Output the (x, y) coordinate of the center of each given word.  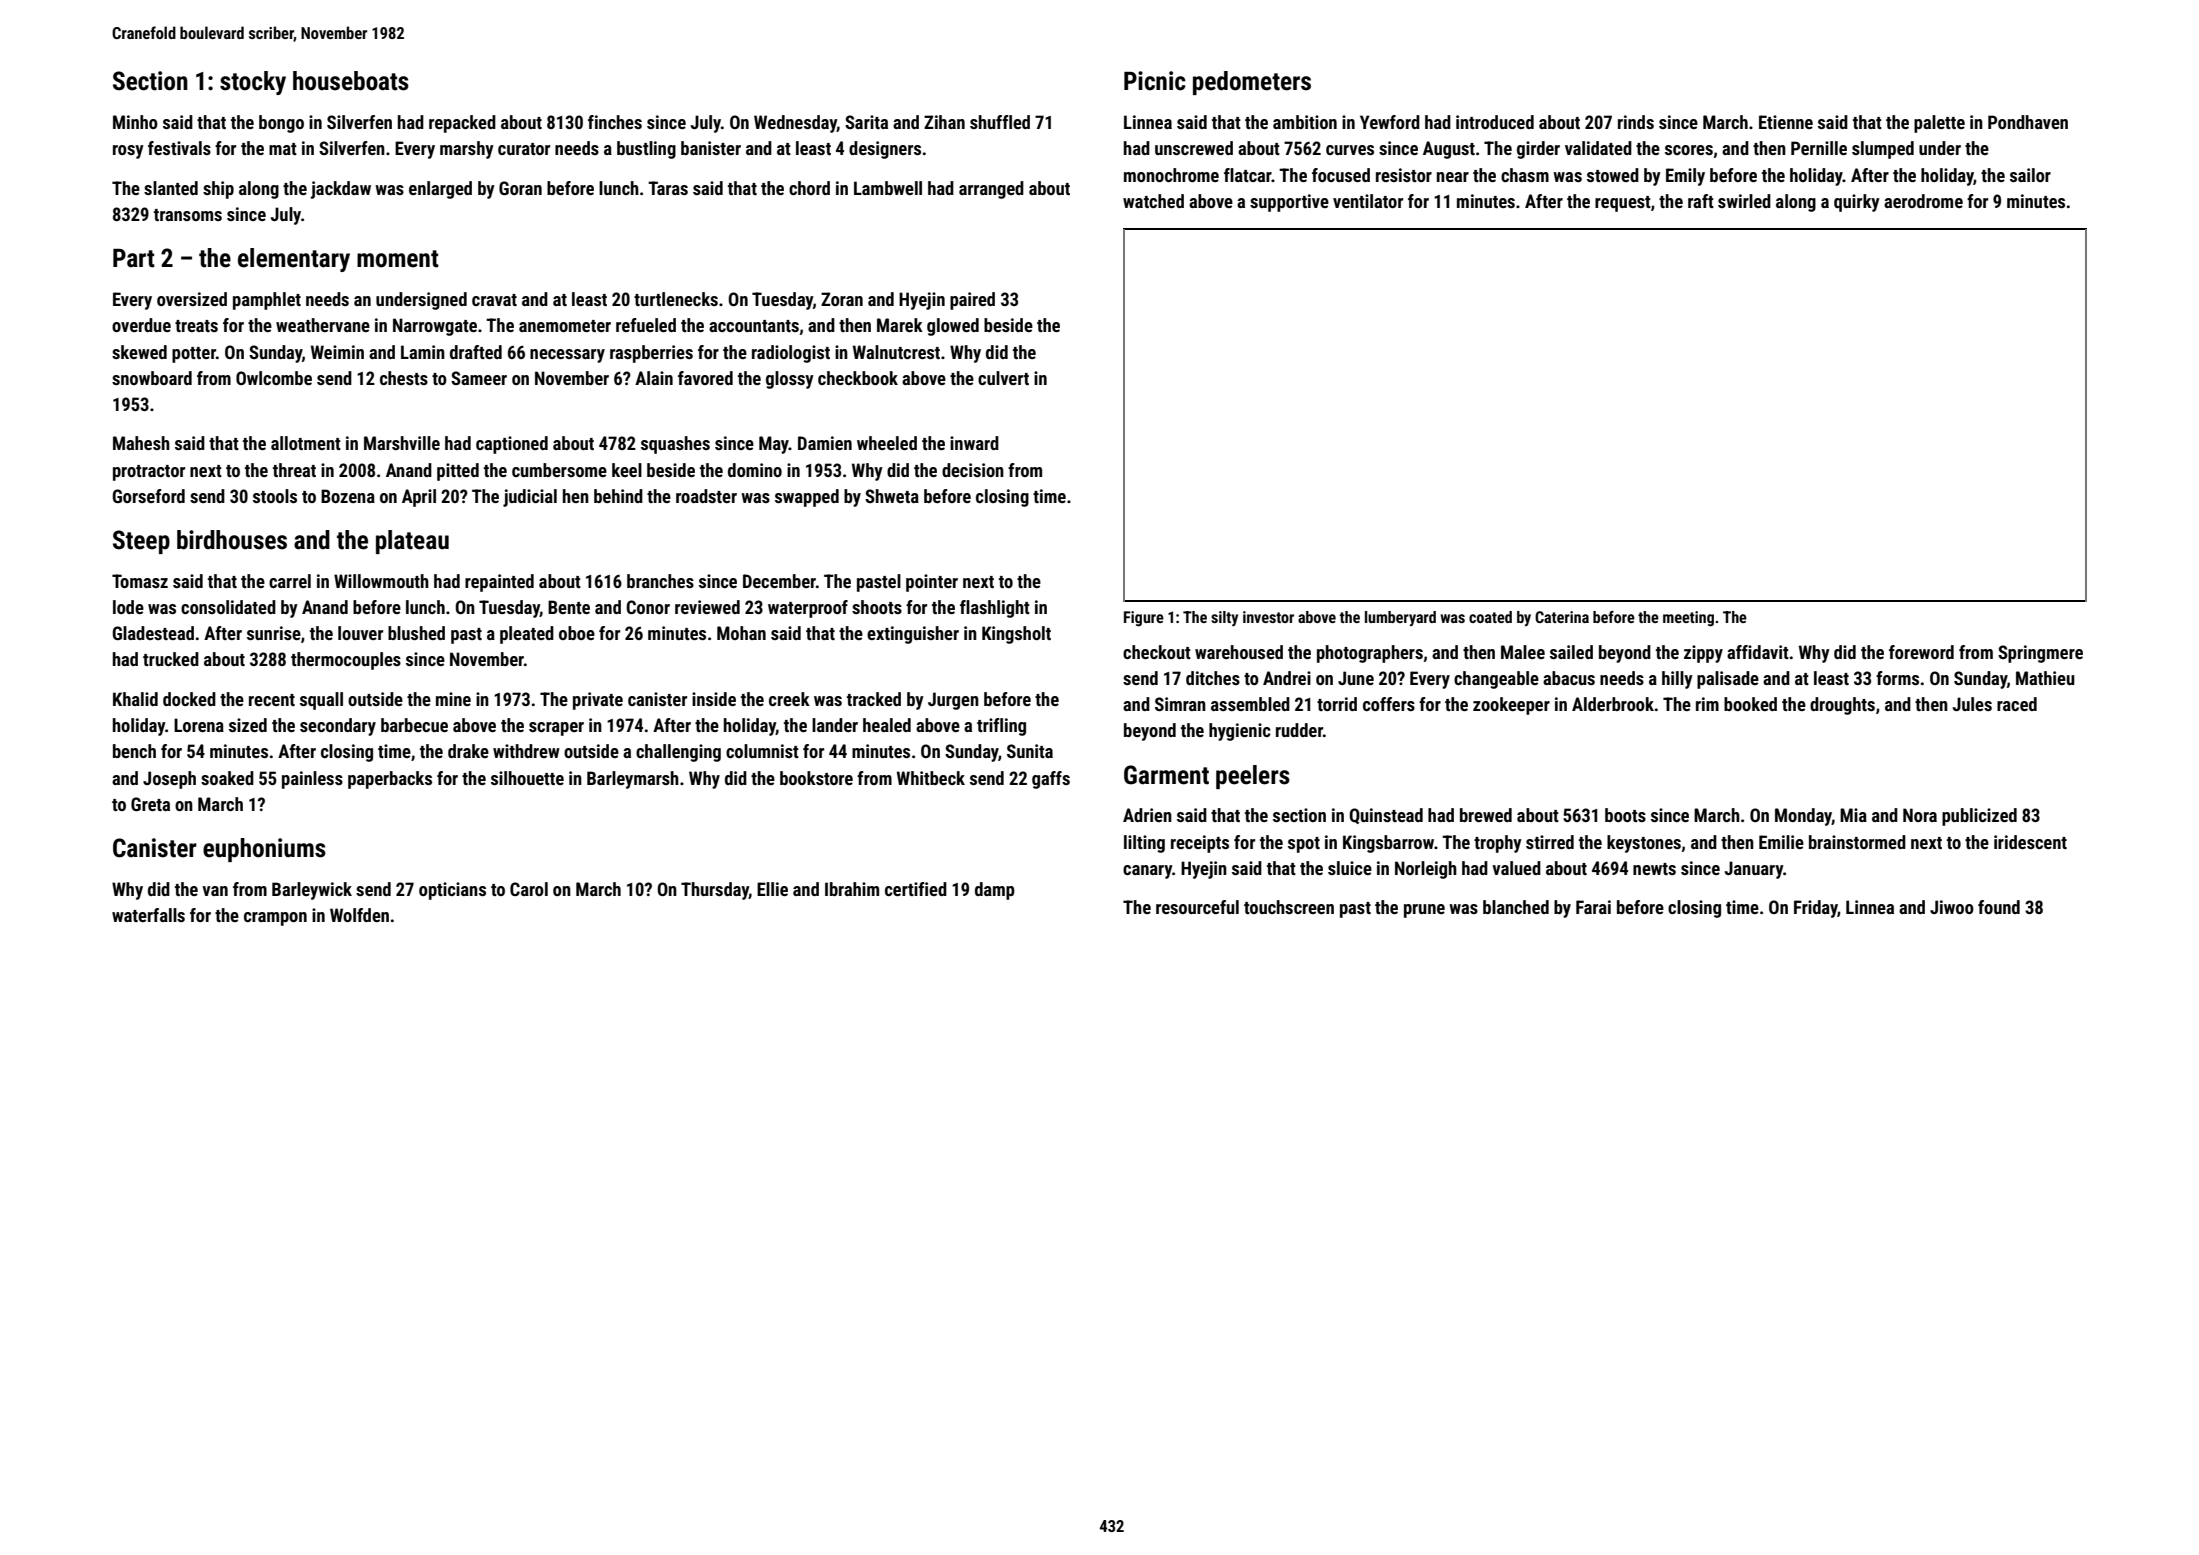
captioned (512, 445)
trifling (1001, 727)
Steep (141, 542)
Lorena (199, 725)
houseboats (351, 81)
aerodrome (1923, 201)
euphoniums (264, 850)
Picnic (1155, 81)
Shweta (892, 496)
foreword (1921, 652)
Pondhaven (2028, 122)
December (779, 581)
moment (398, 259)
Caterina (1562, 617)
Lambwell (888, 188)
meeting (1688, 619)
